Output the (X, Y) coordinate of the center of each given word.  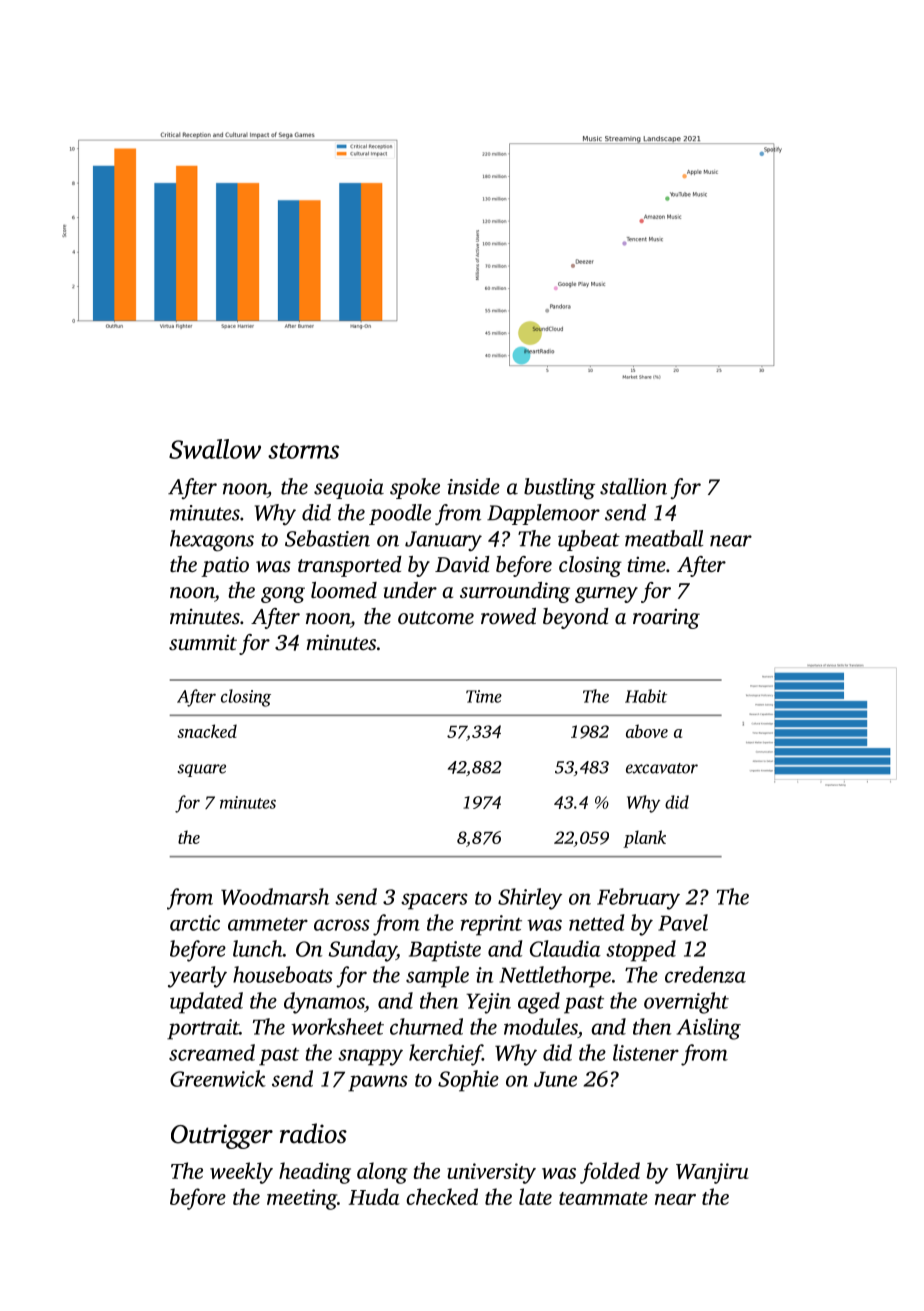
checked (442, 1196)
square (201, 770)
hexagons (212, 541)
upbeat (589, 540)
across (342, 925)
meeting (302, 1199)
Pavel (683, 922)
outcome (436, 617)
